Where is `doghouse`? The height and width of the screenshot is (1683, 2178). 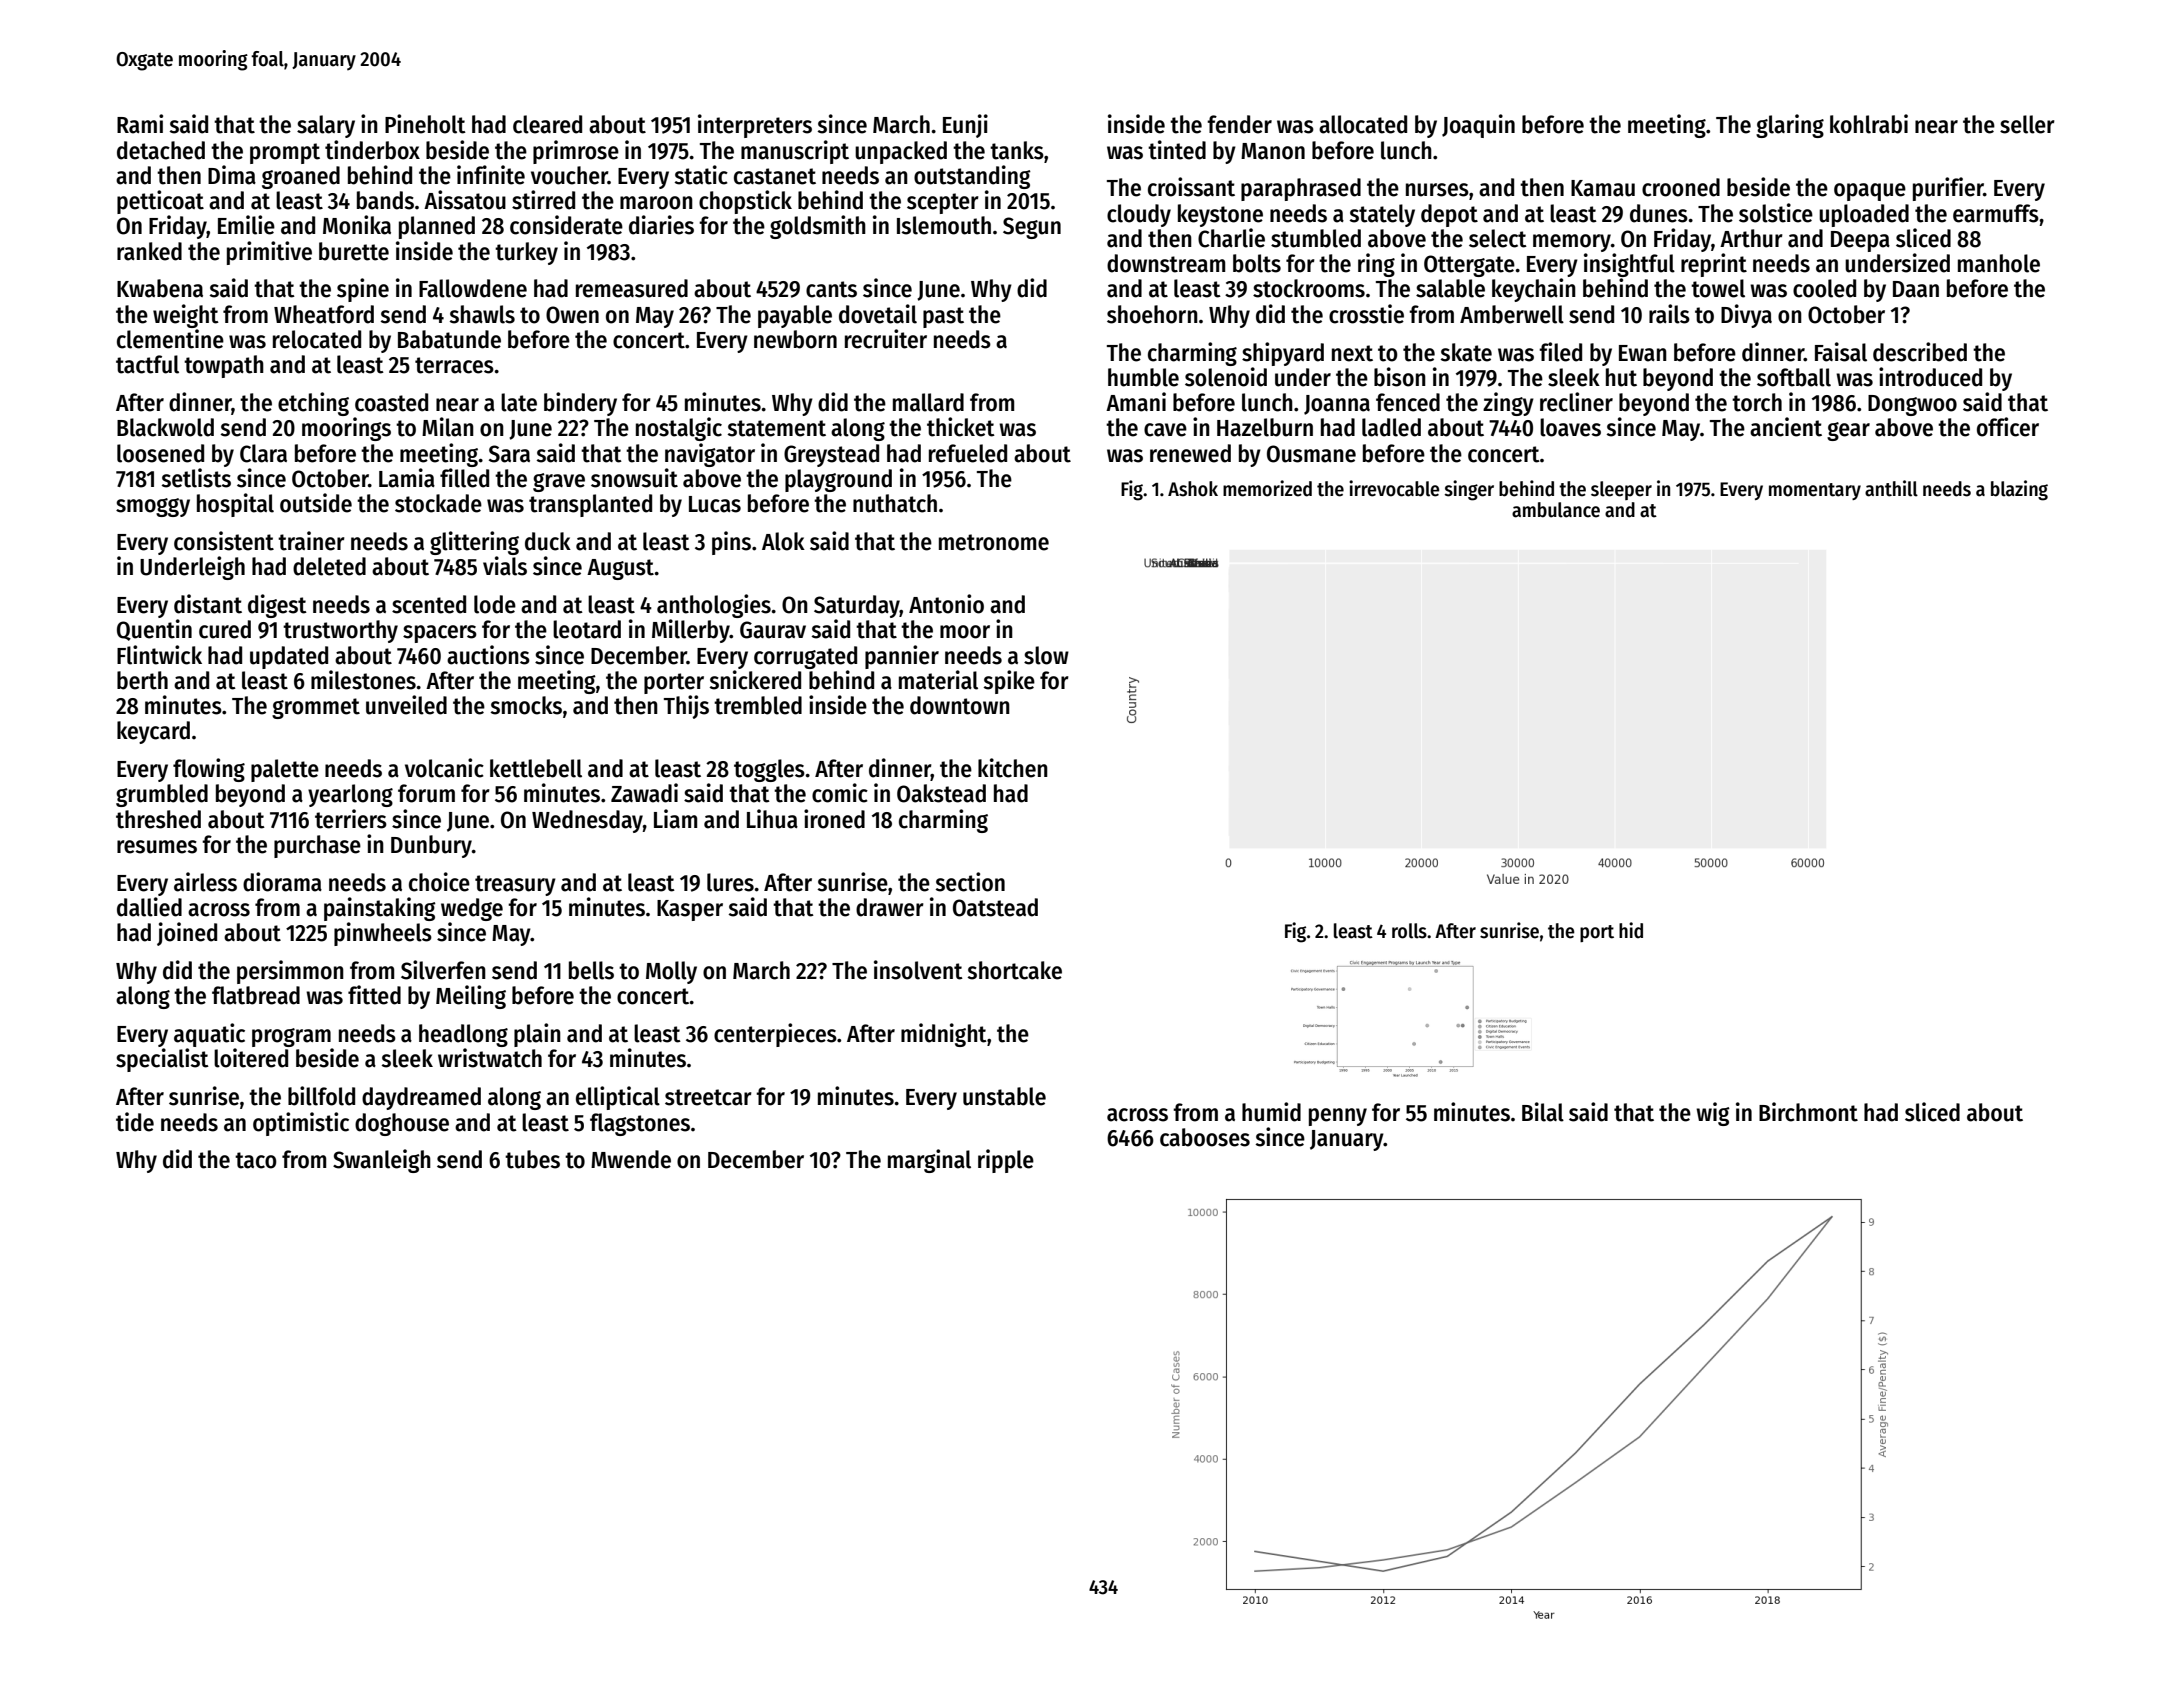 doghouse is located at coordinates (402, 1124).
